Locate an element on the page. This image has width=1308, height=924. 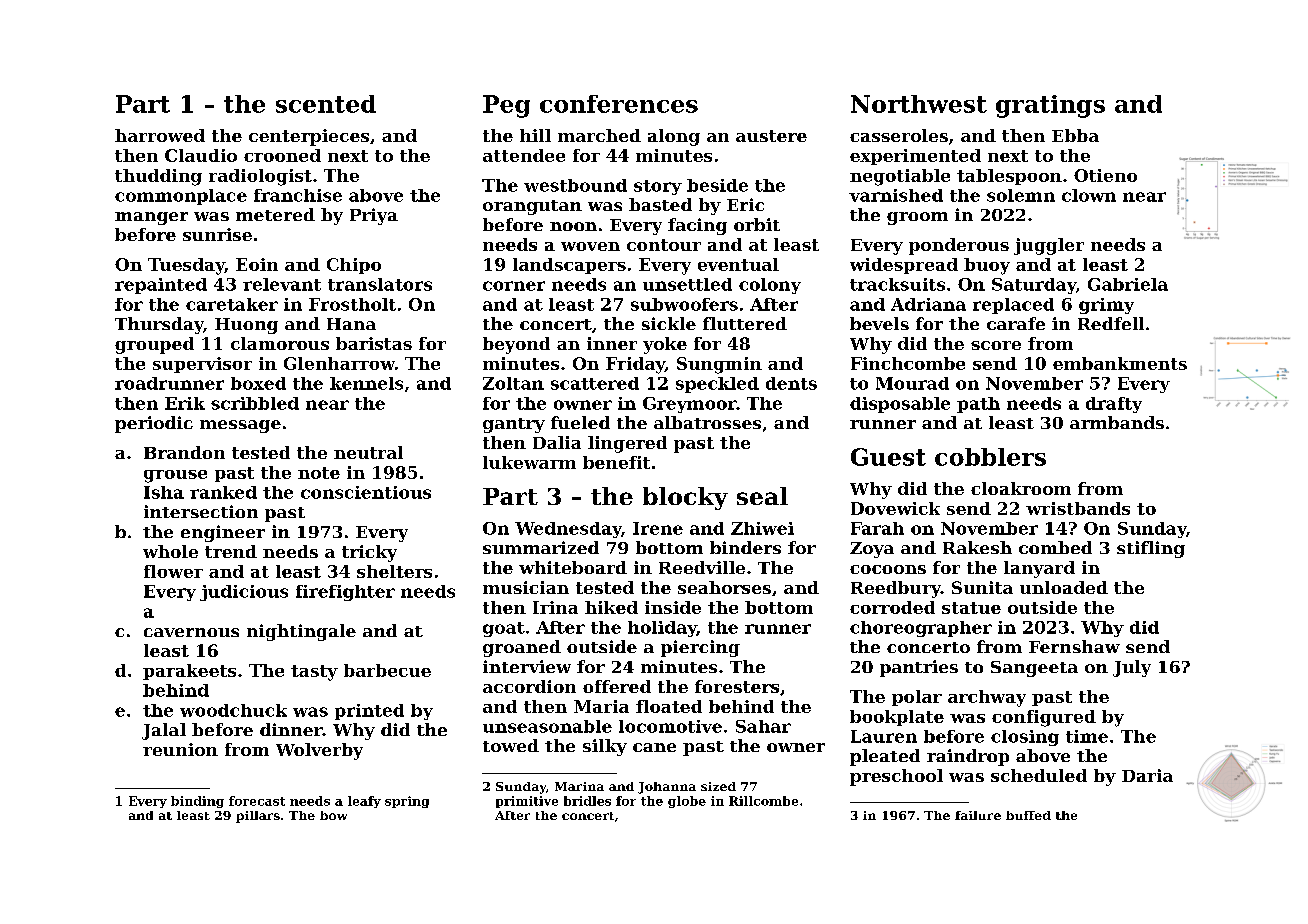
gratings is located at coordinates (1050, 106).
